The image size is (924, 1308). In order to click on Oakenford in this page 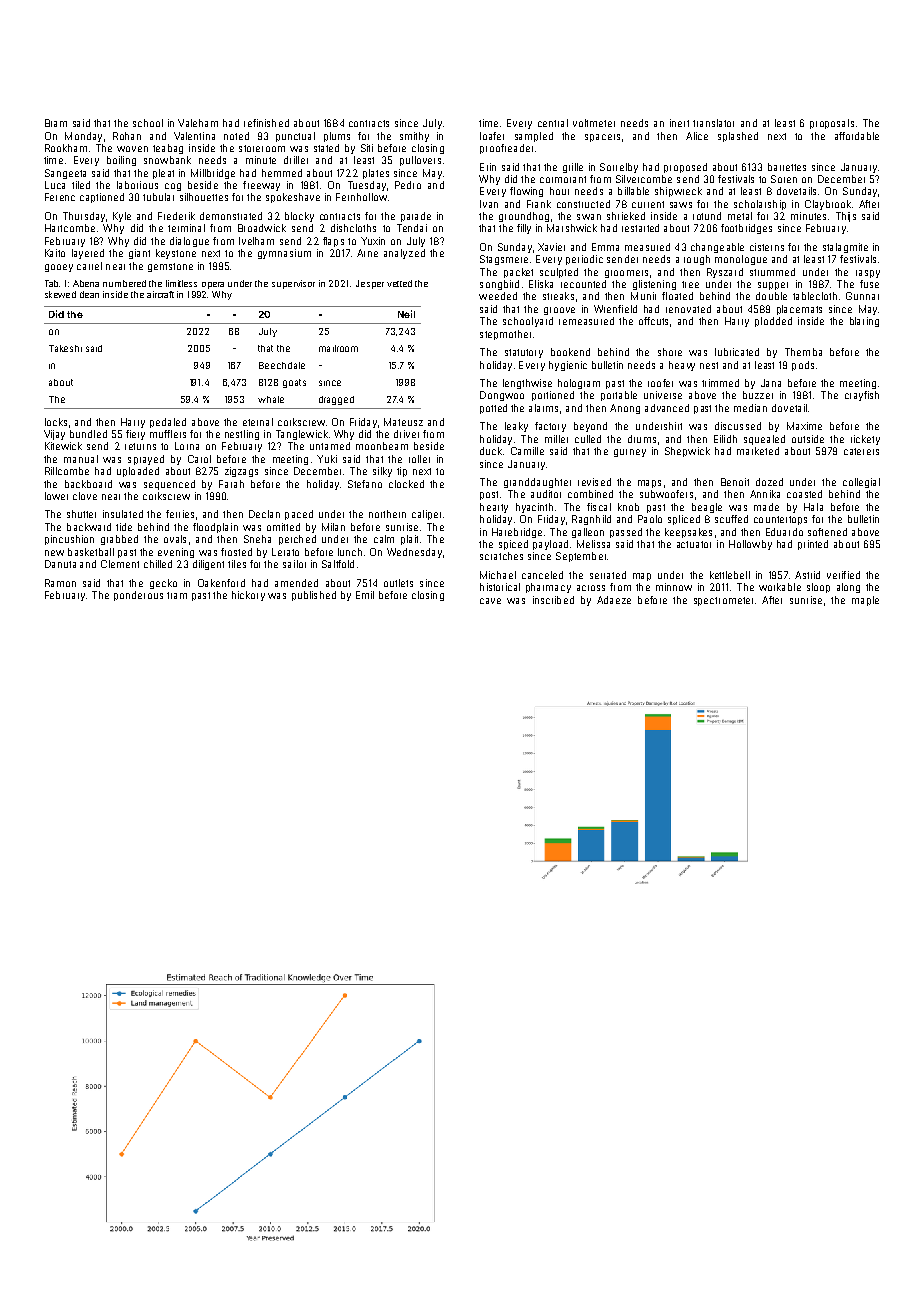, I will do `click(221, 583)`.
